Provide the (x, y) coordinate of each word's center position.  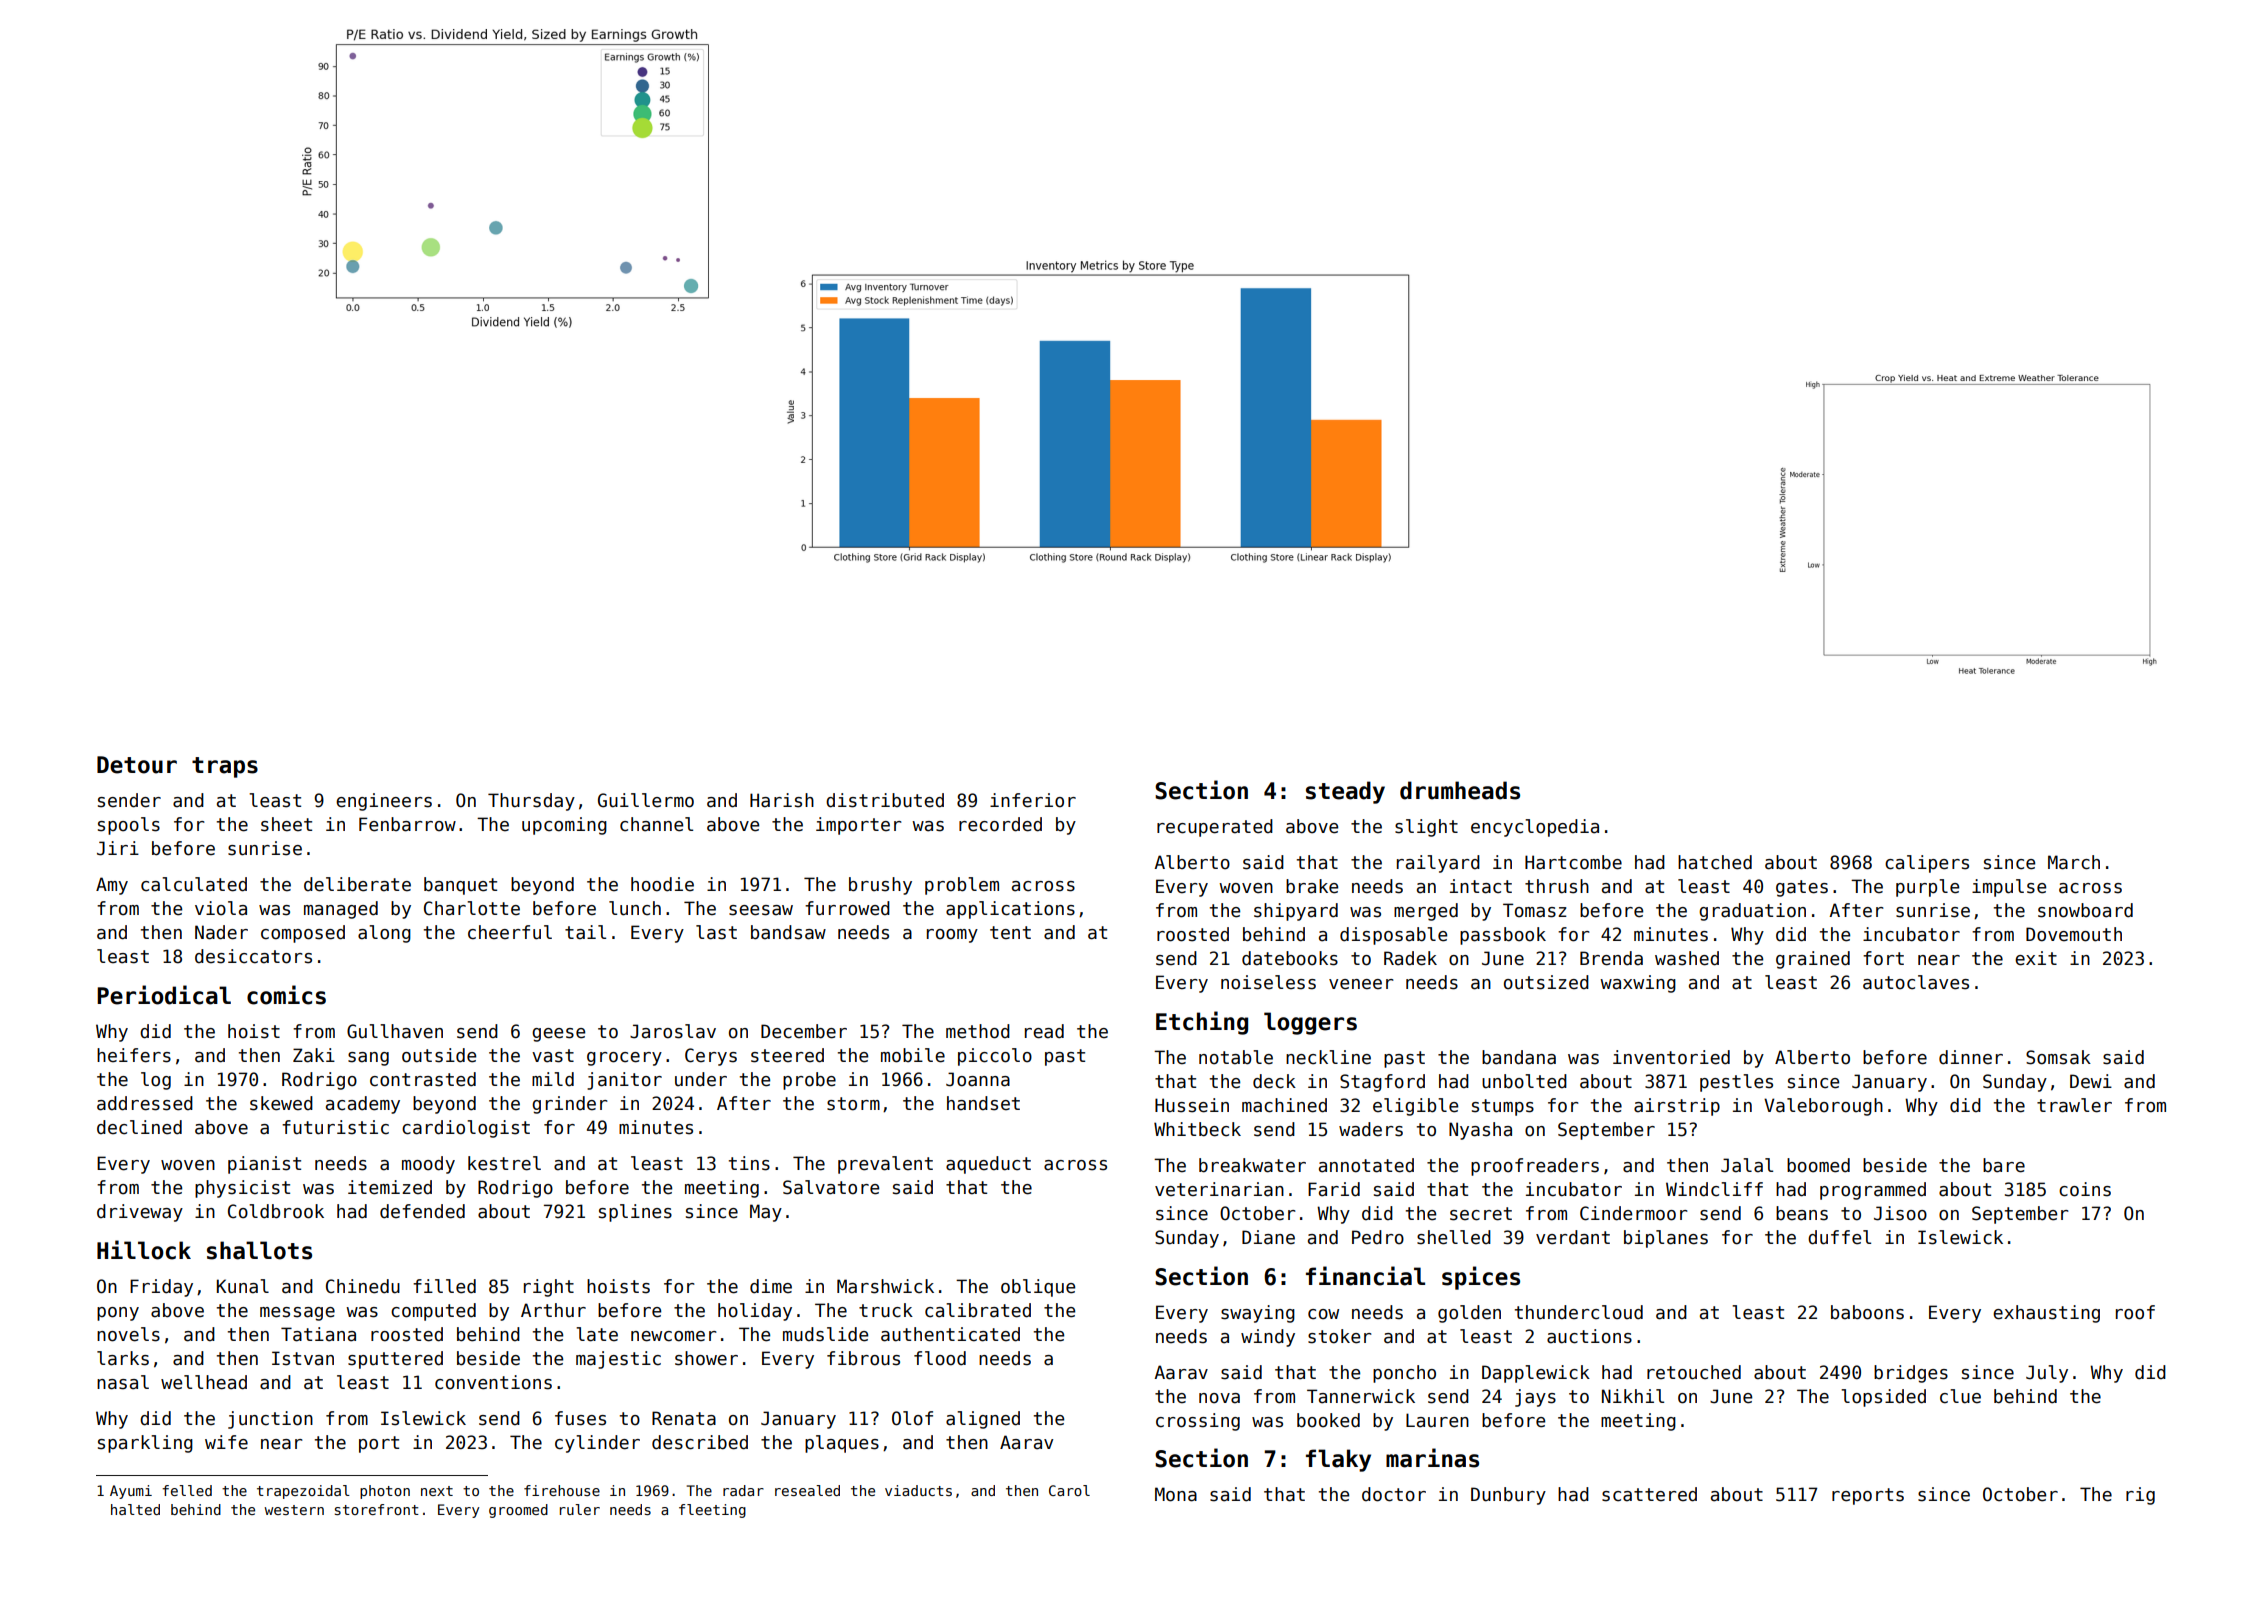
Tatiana (318, 1334)
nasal (123, 1382)
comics (286, 995)
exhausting (2046, 1314)
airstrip (1677, 1107)
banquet (460, 886)
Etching (1202, 1023)
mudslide (825, 1334)
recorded (1000, 824)
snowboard (2085, 910)
